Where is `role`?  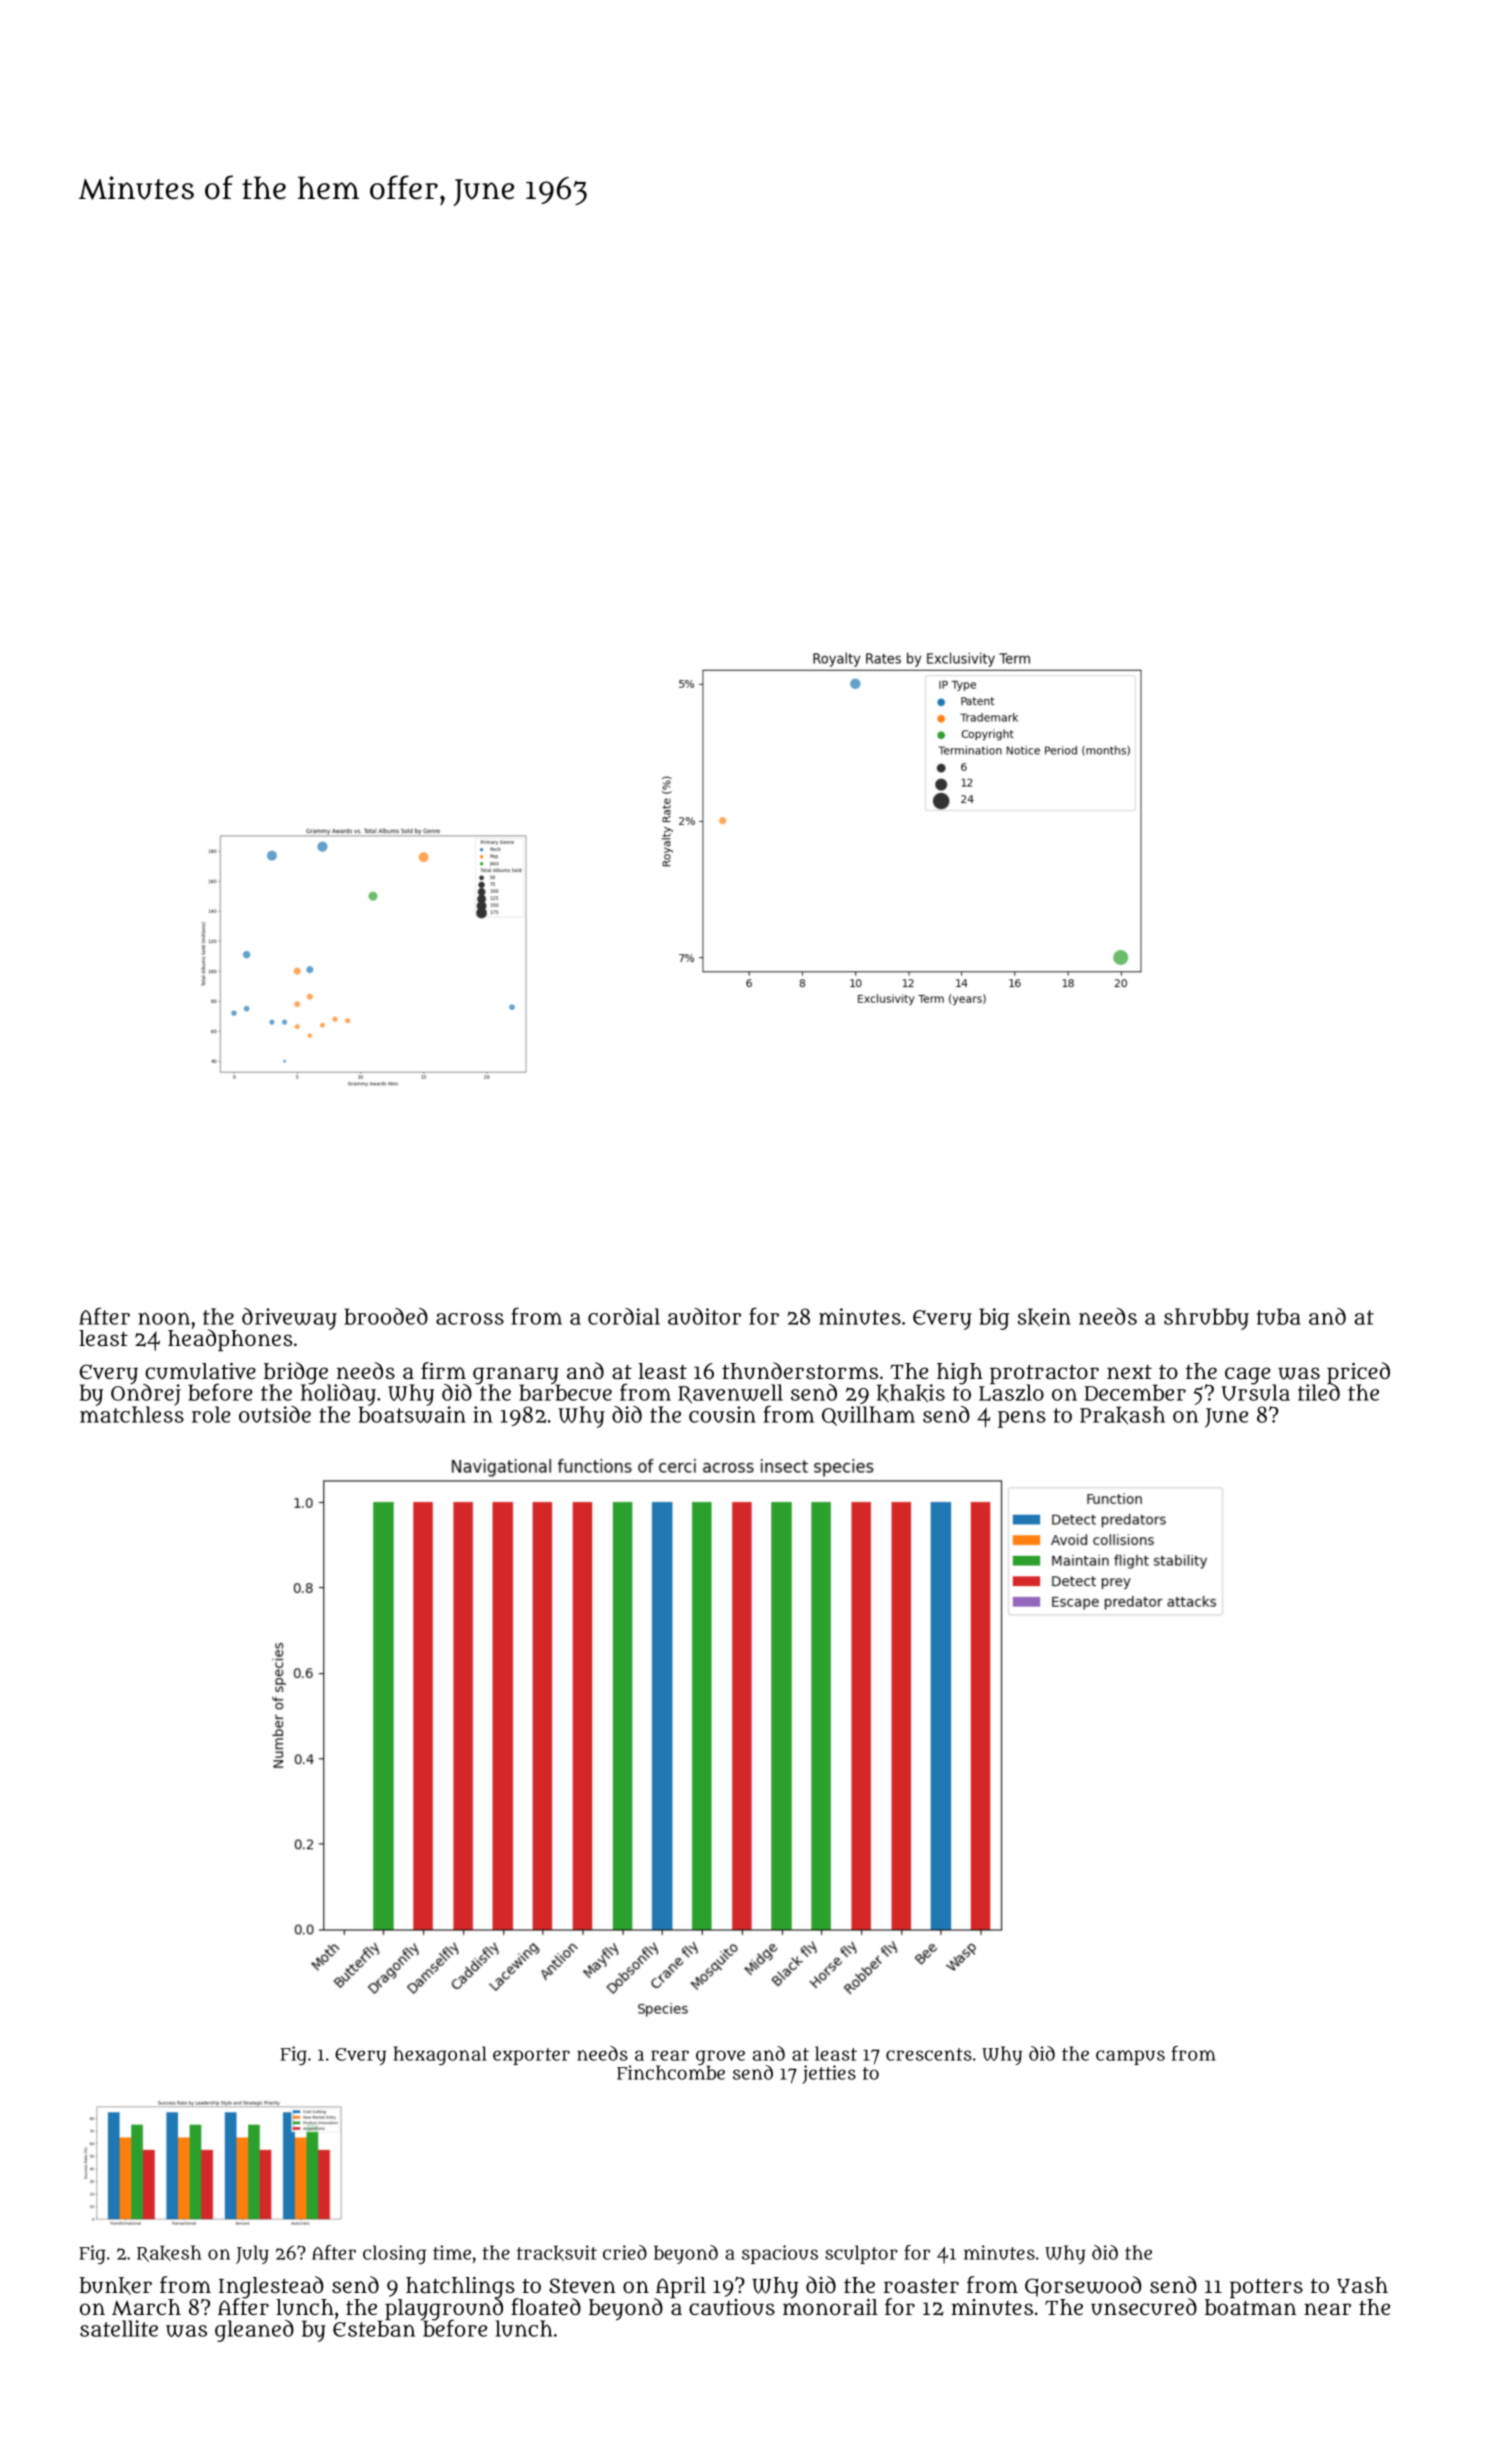
role is located at coordinates (211, 1414).
